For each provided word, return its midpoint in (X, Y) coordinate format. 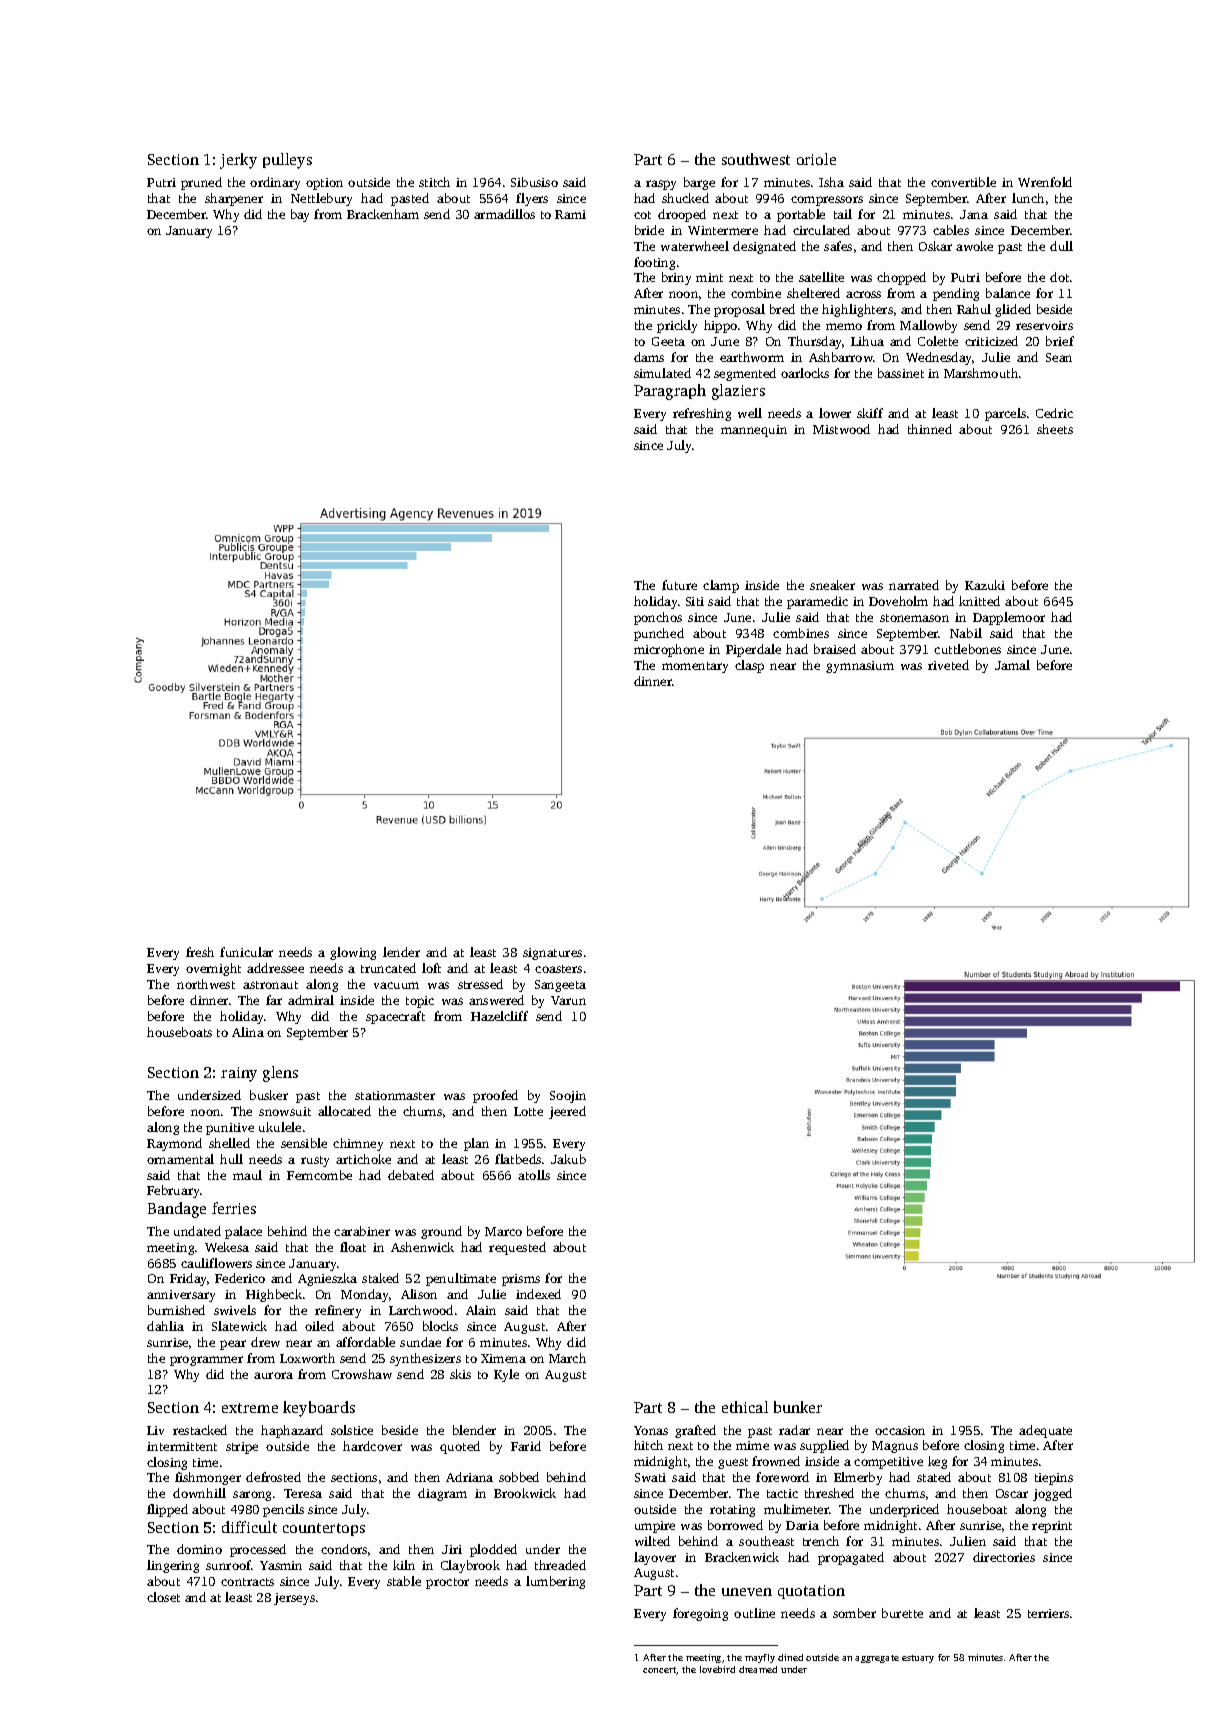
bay (300, 215)
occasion (900, 1430)
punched (659, 634)
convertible (963, 182)
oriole (816, 159)
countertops (324, 1529)
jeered (567, 1112)
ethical (745, 1407)
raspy (661, 185)
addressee (275, 968)
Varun (568, 1000)
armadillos (504, 214)
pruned (201, 183)
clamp (721, 586)
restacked (200, 1430)
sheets (1055, 429)
